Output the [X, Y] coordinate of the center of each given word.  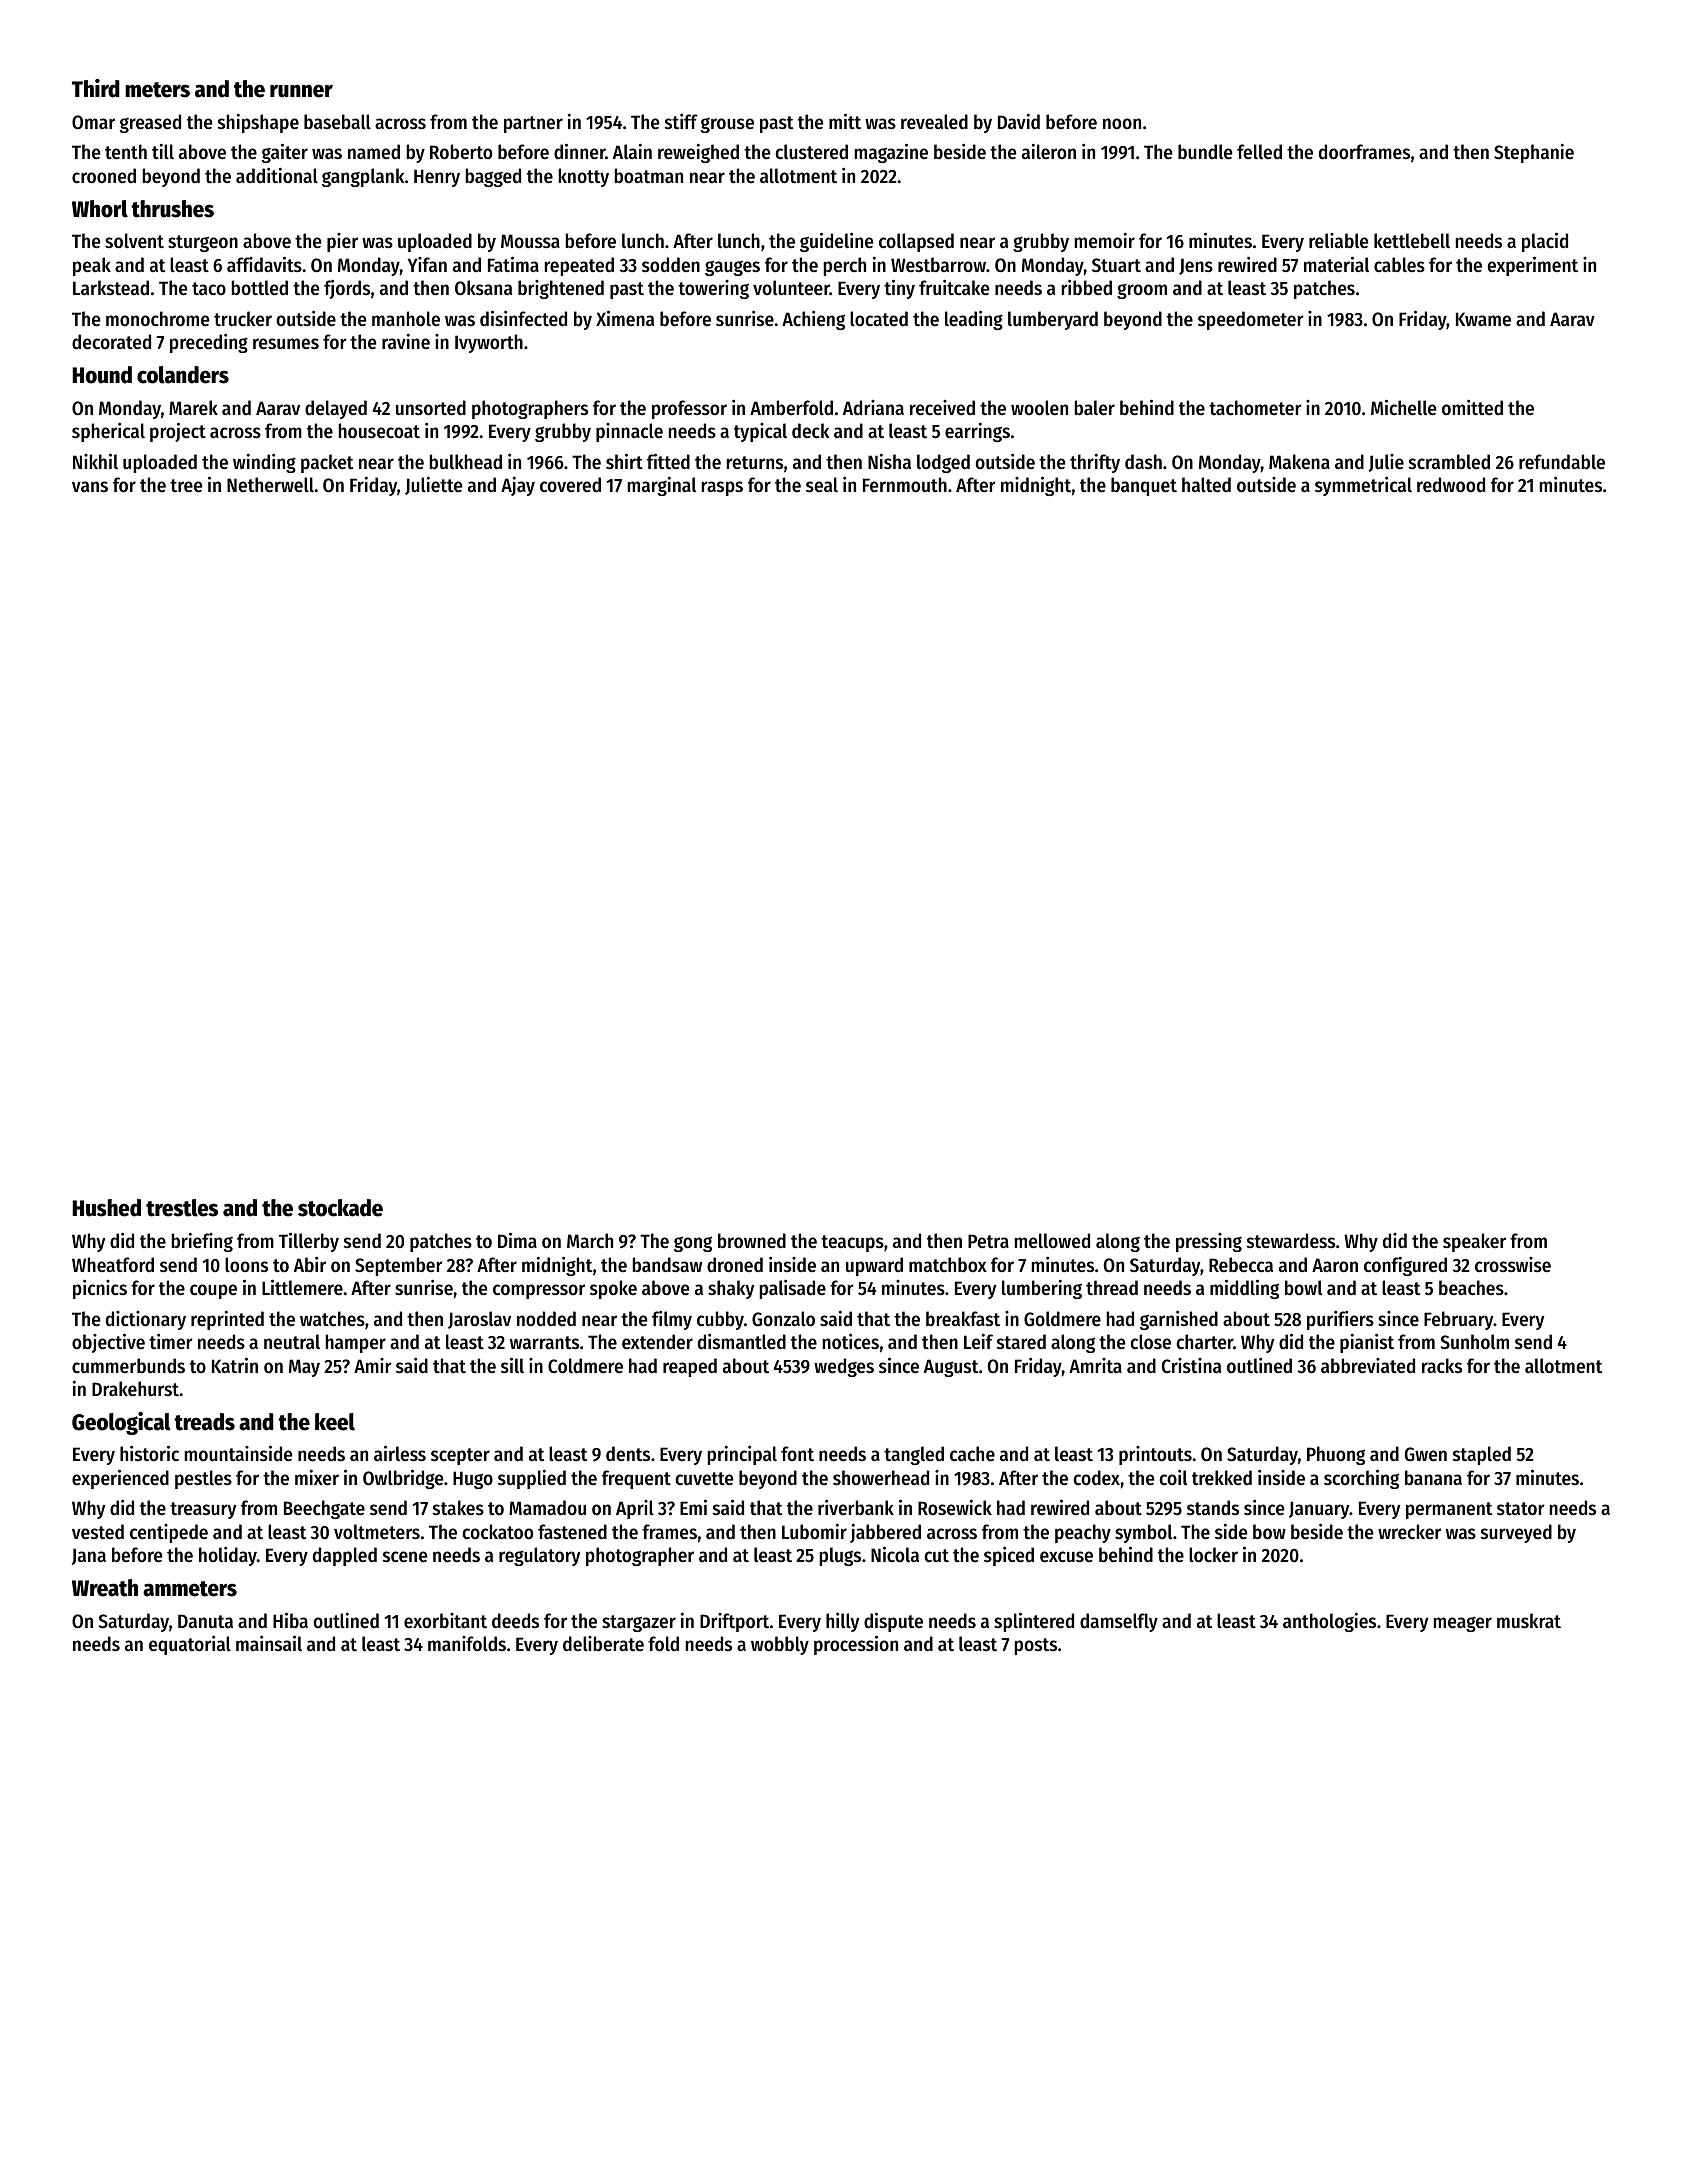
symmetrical [1363, 486]
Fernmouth [905, 485]
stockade [340, 1208]
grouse [727, 125]
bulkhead [466, 461]
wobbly [780, 1645]
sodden [671, 265]
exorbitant [445, 1620]
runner [301, 91]
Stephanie [1534, 153]
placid [1545, 242]
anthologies [1329, 1622]
